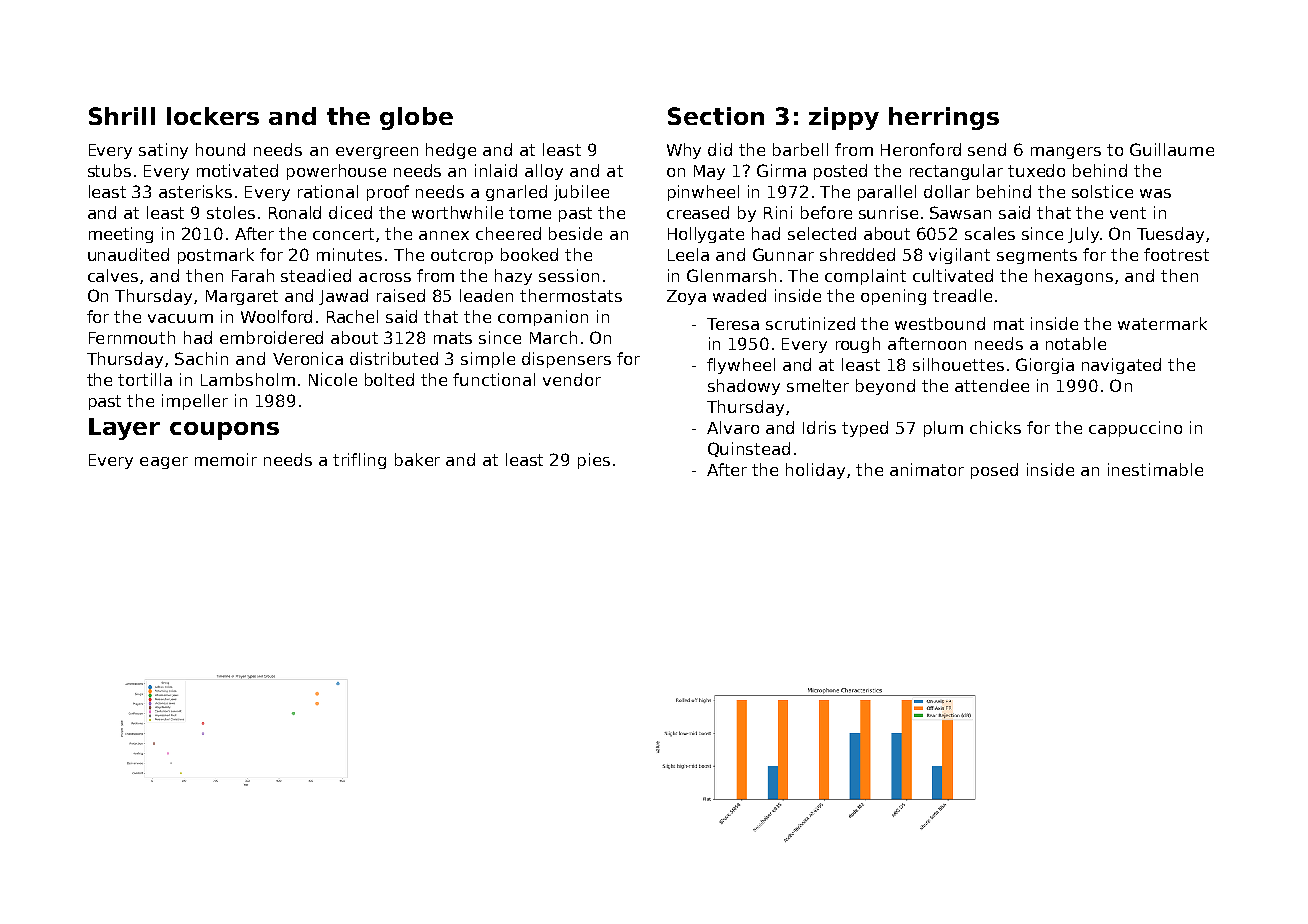 This image has width=1308, height=924. I want to click on functional, so click(494, 379).
